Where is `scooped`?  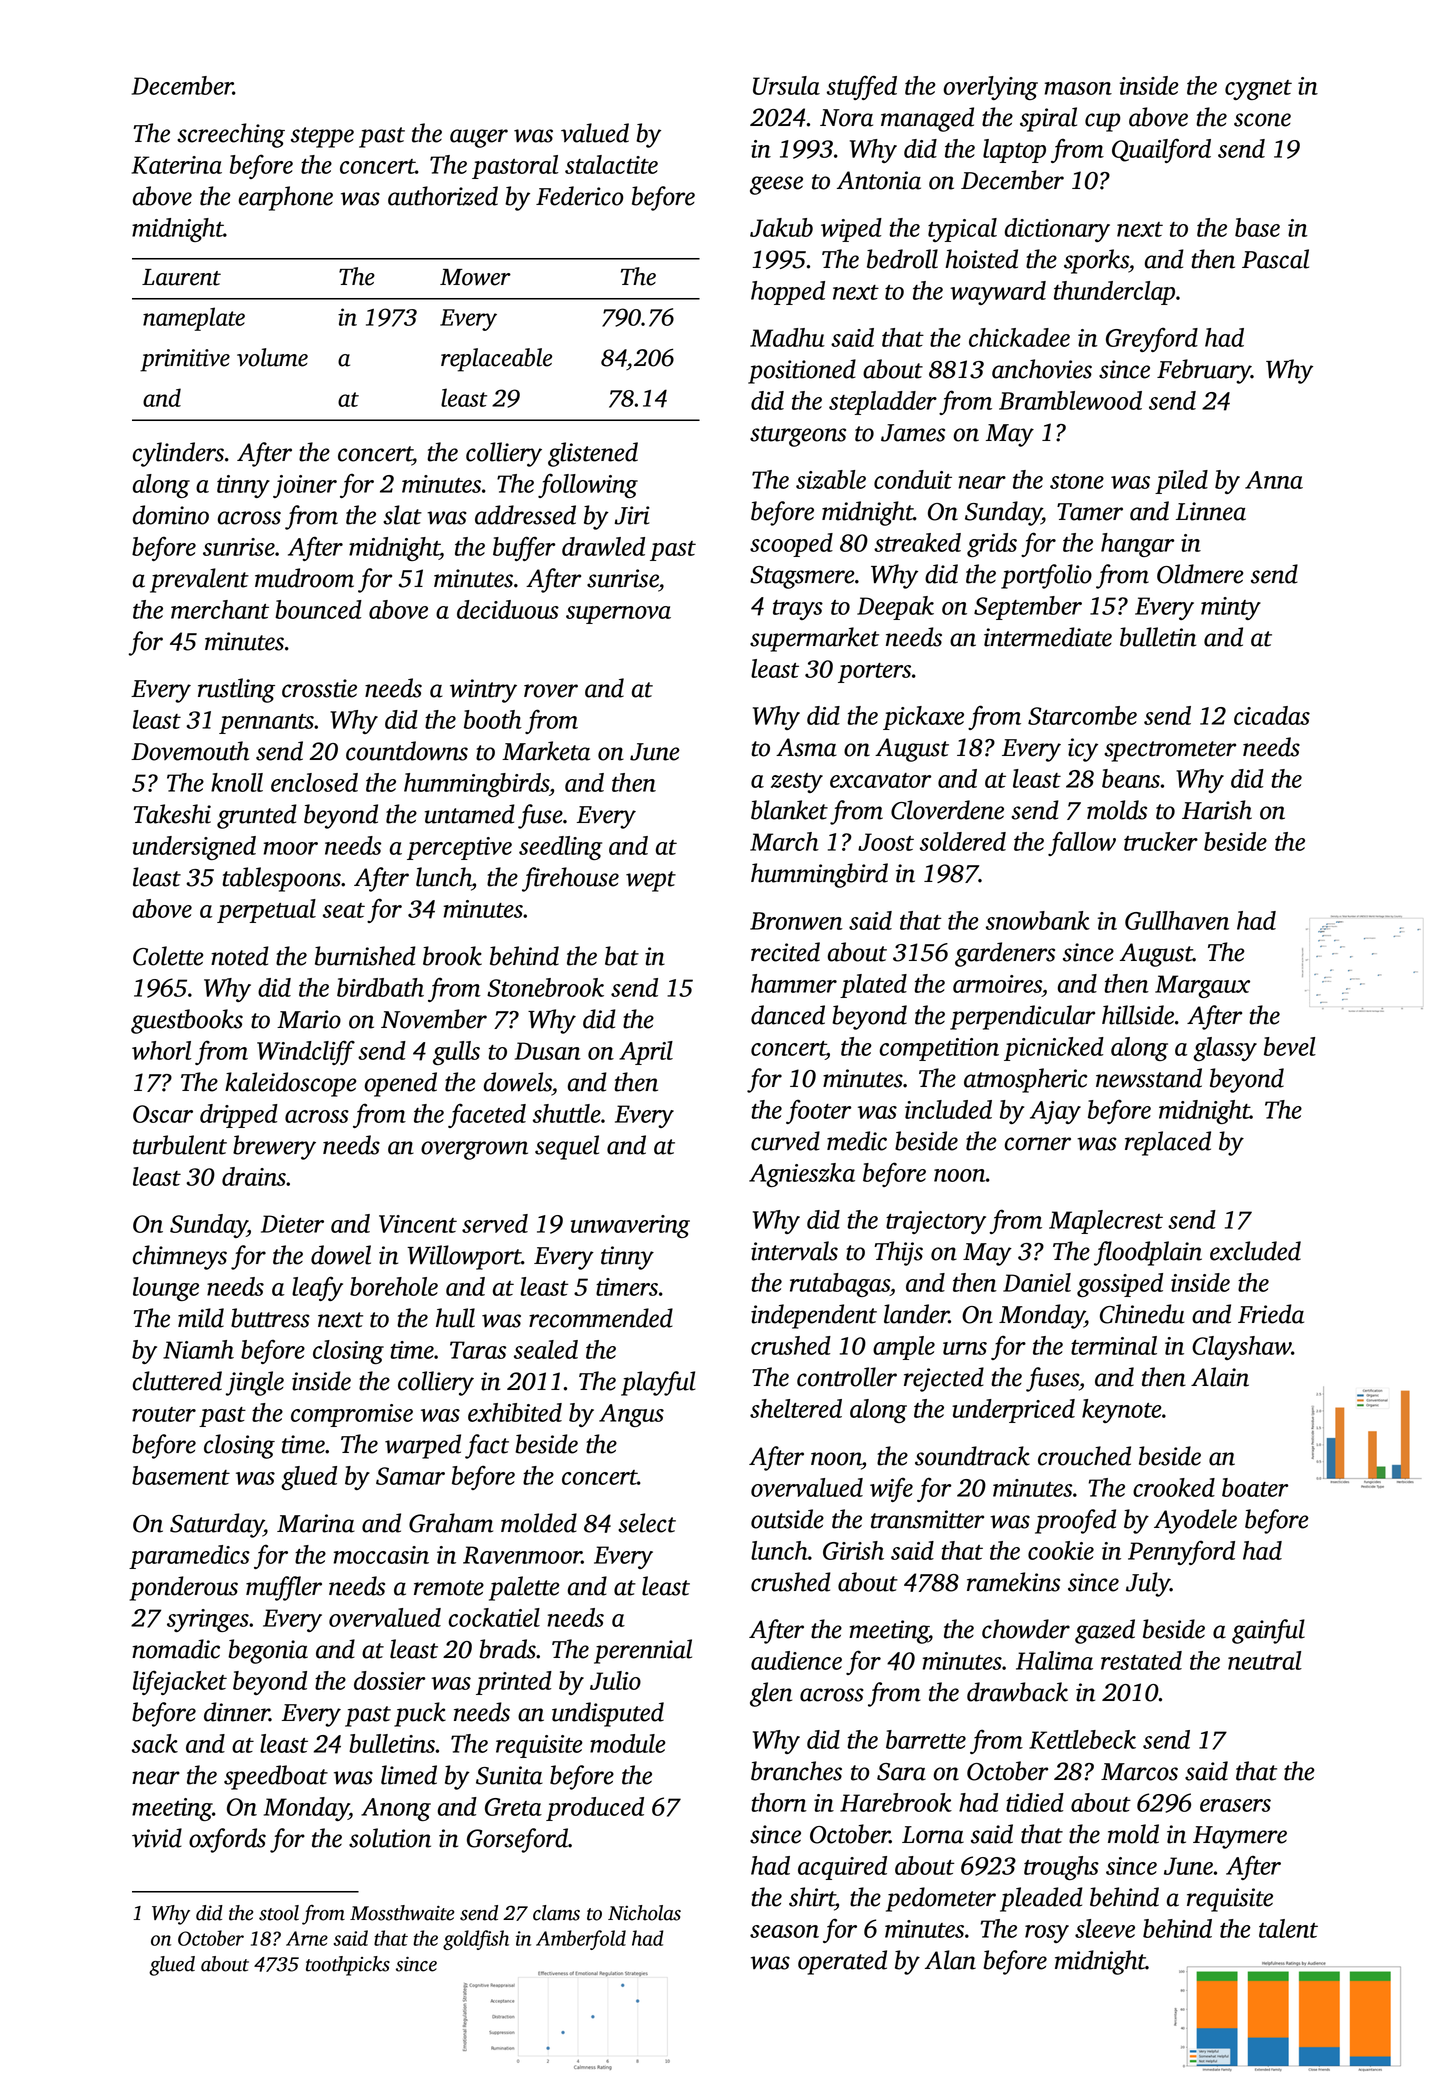 scooped is located at coordinates (791, 545).
